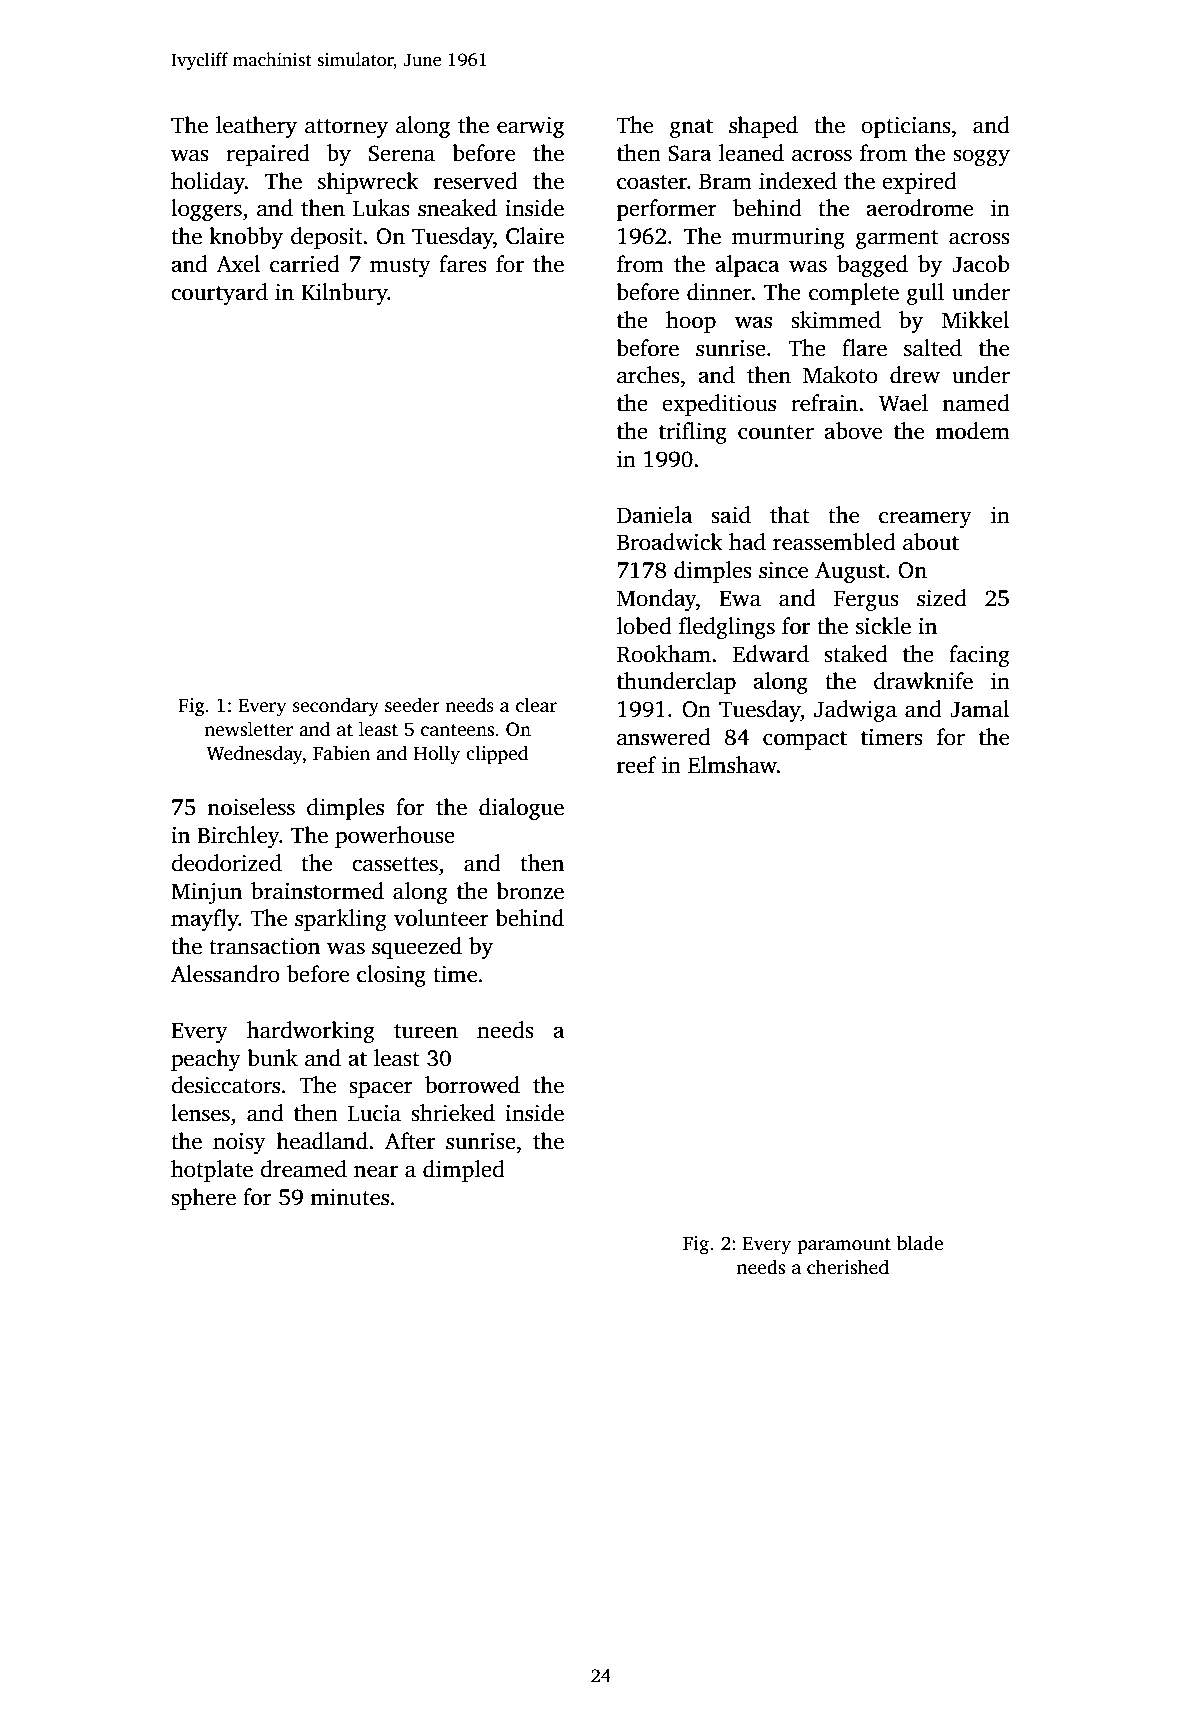 This screenshot has width=1181, height=1710. I want to click on creamery, so click(925, 519).
